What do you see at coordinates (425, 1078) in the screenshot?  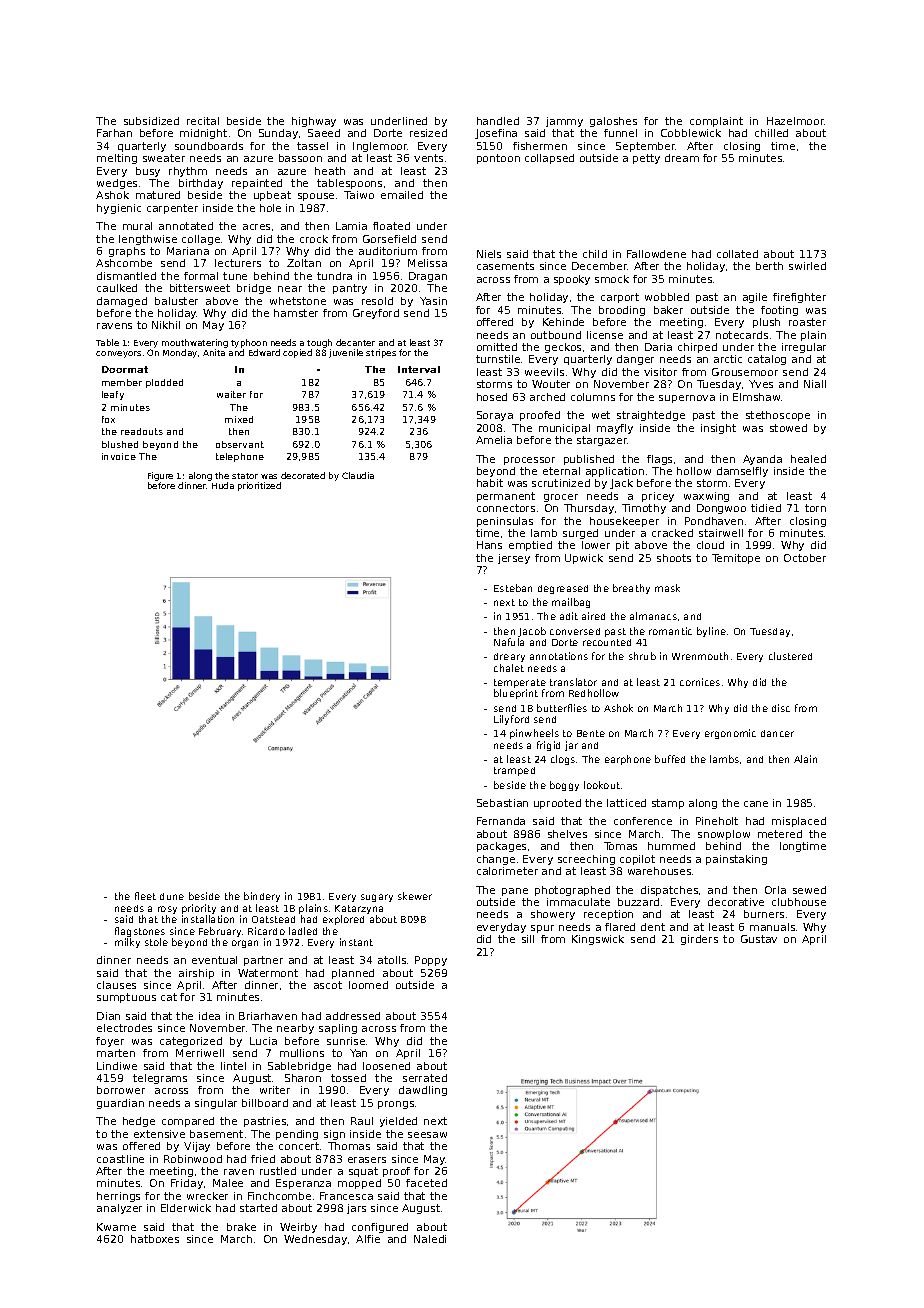 I see `serrated` at bounding box center [425, 1078].
